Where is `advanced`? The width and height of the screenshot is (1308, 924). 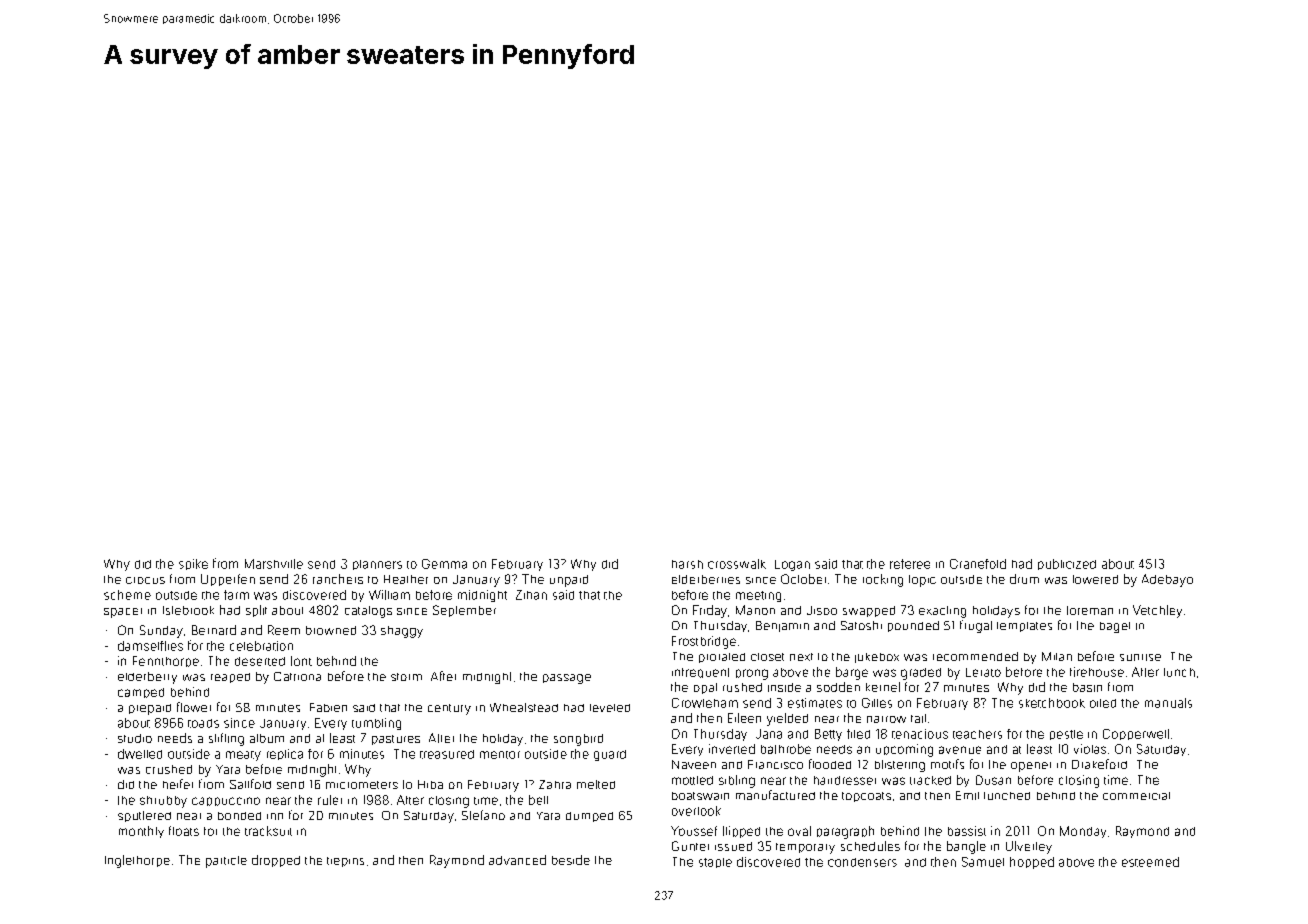 advanced is located at coordinates (517, 860).
